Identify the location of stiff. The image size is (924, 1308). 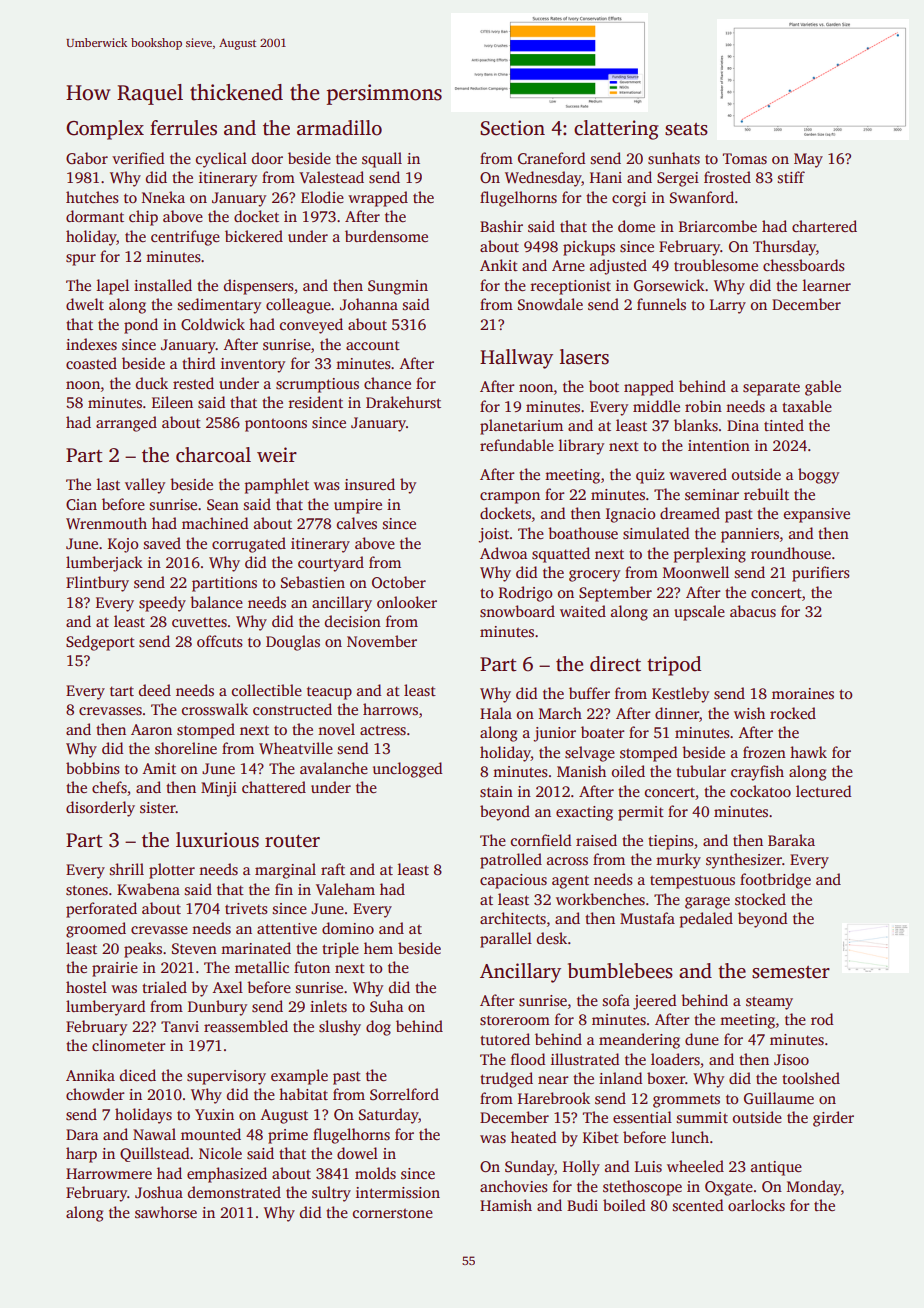
(791, 177).
